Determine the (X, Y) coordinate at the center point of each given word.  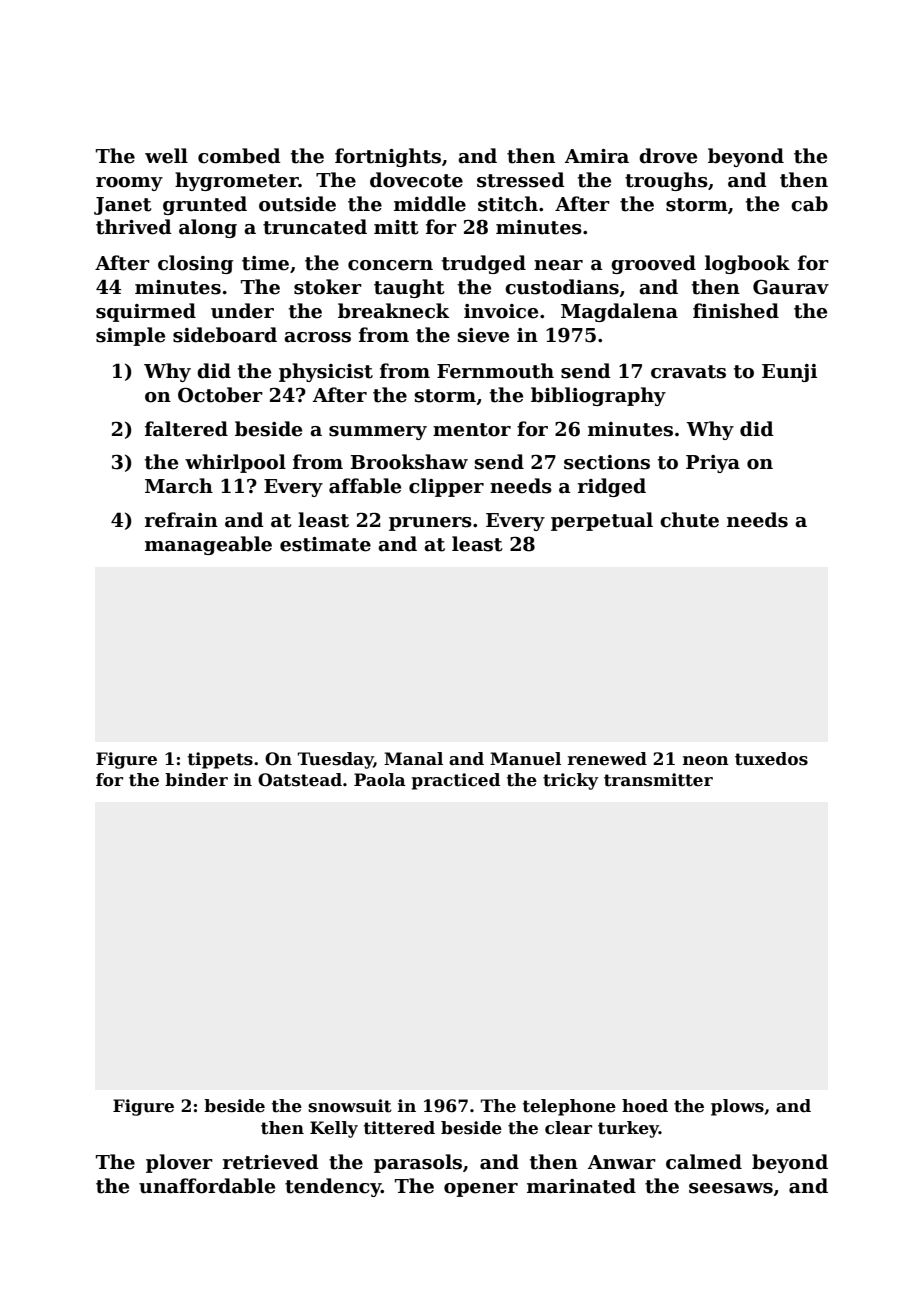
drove (668, 156)
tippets (220, 760)
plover (179, 1163)
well (166, 156)
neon (706, 761)
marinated (581, 1186)
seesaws (731, 1188)
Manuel (525, 759)
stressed (521, 180)
